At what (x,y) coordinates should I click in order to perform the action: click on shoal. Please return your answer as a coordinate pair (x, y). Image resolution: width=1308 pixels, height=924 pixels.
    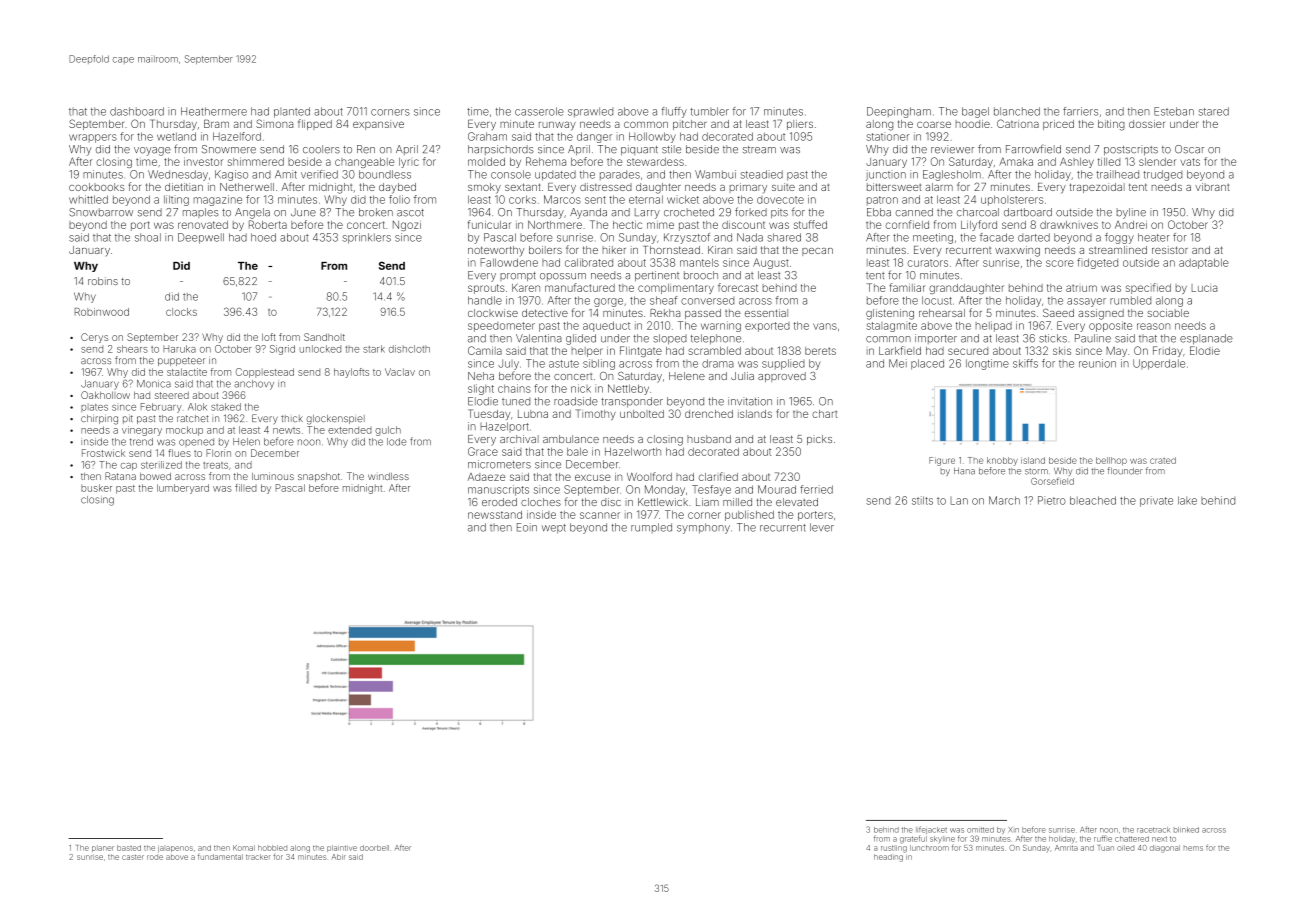
    Looking at the image, I should click on (148, 237).
